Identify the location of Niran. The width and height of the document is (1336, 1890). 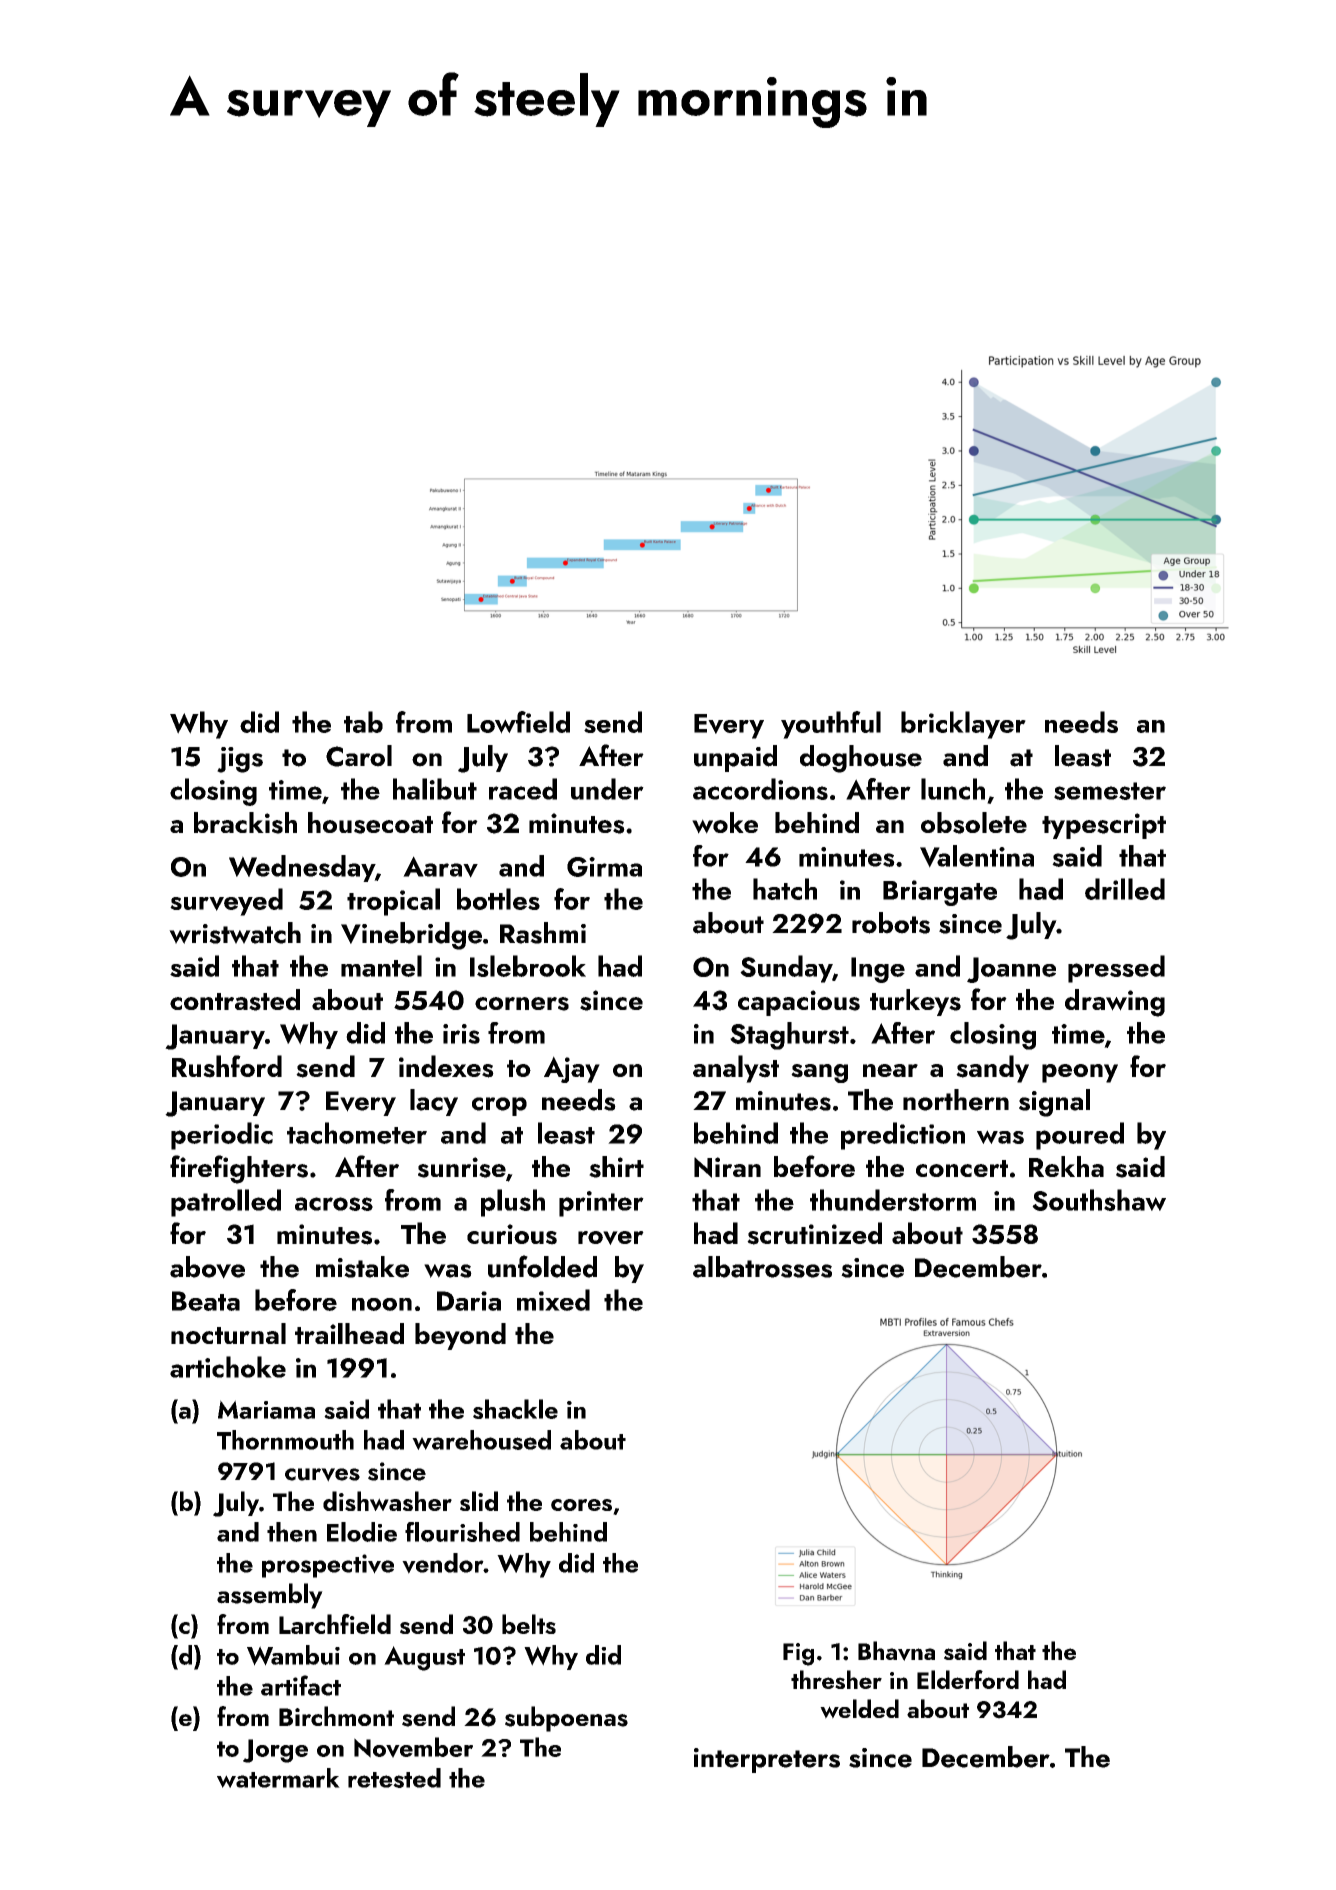
(727, 1167).
